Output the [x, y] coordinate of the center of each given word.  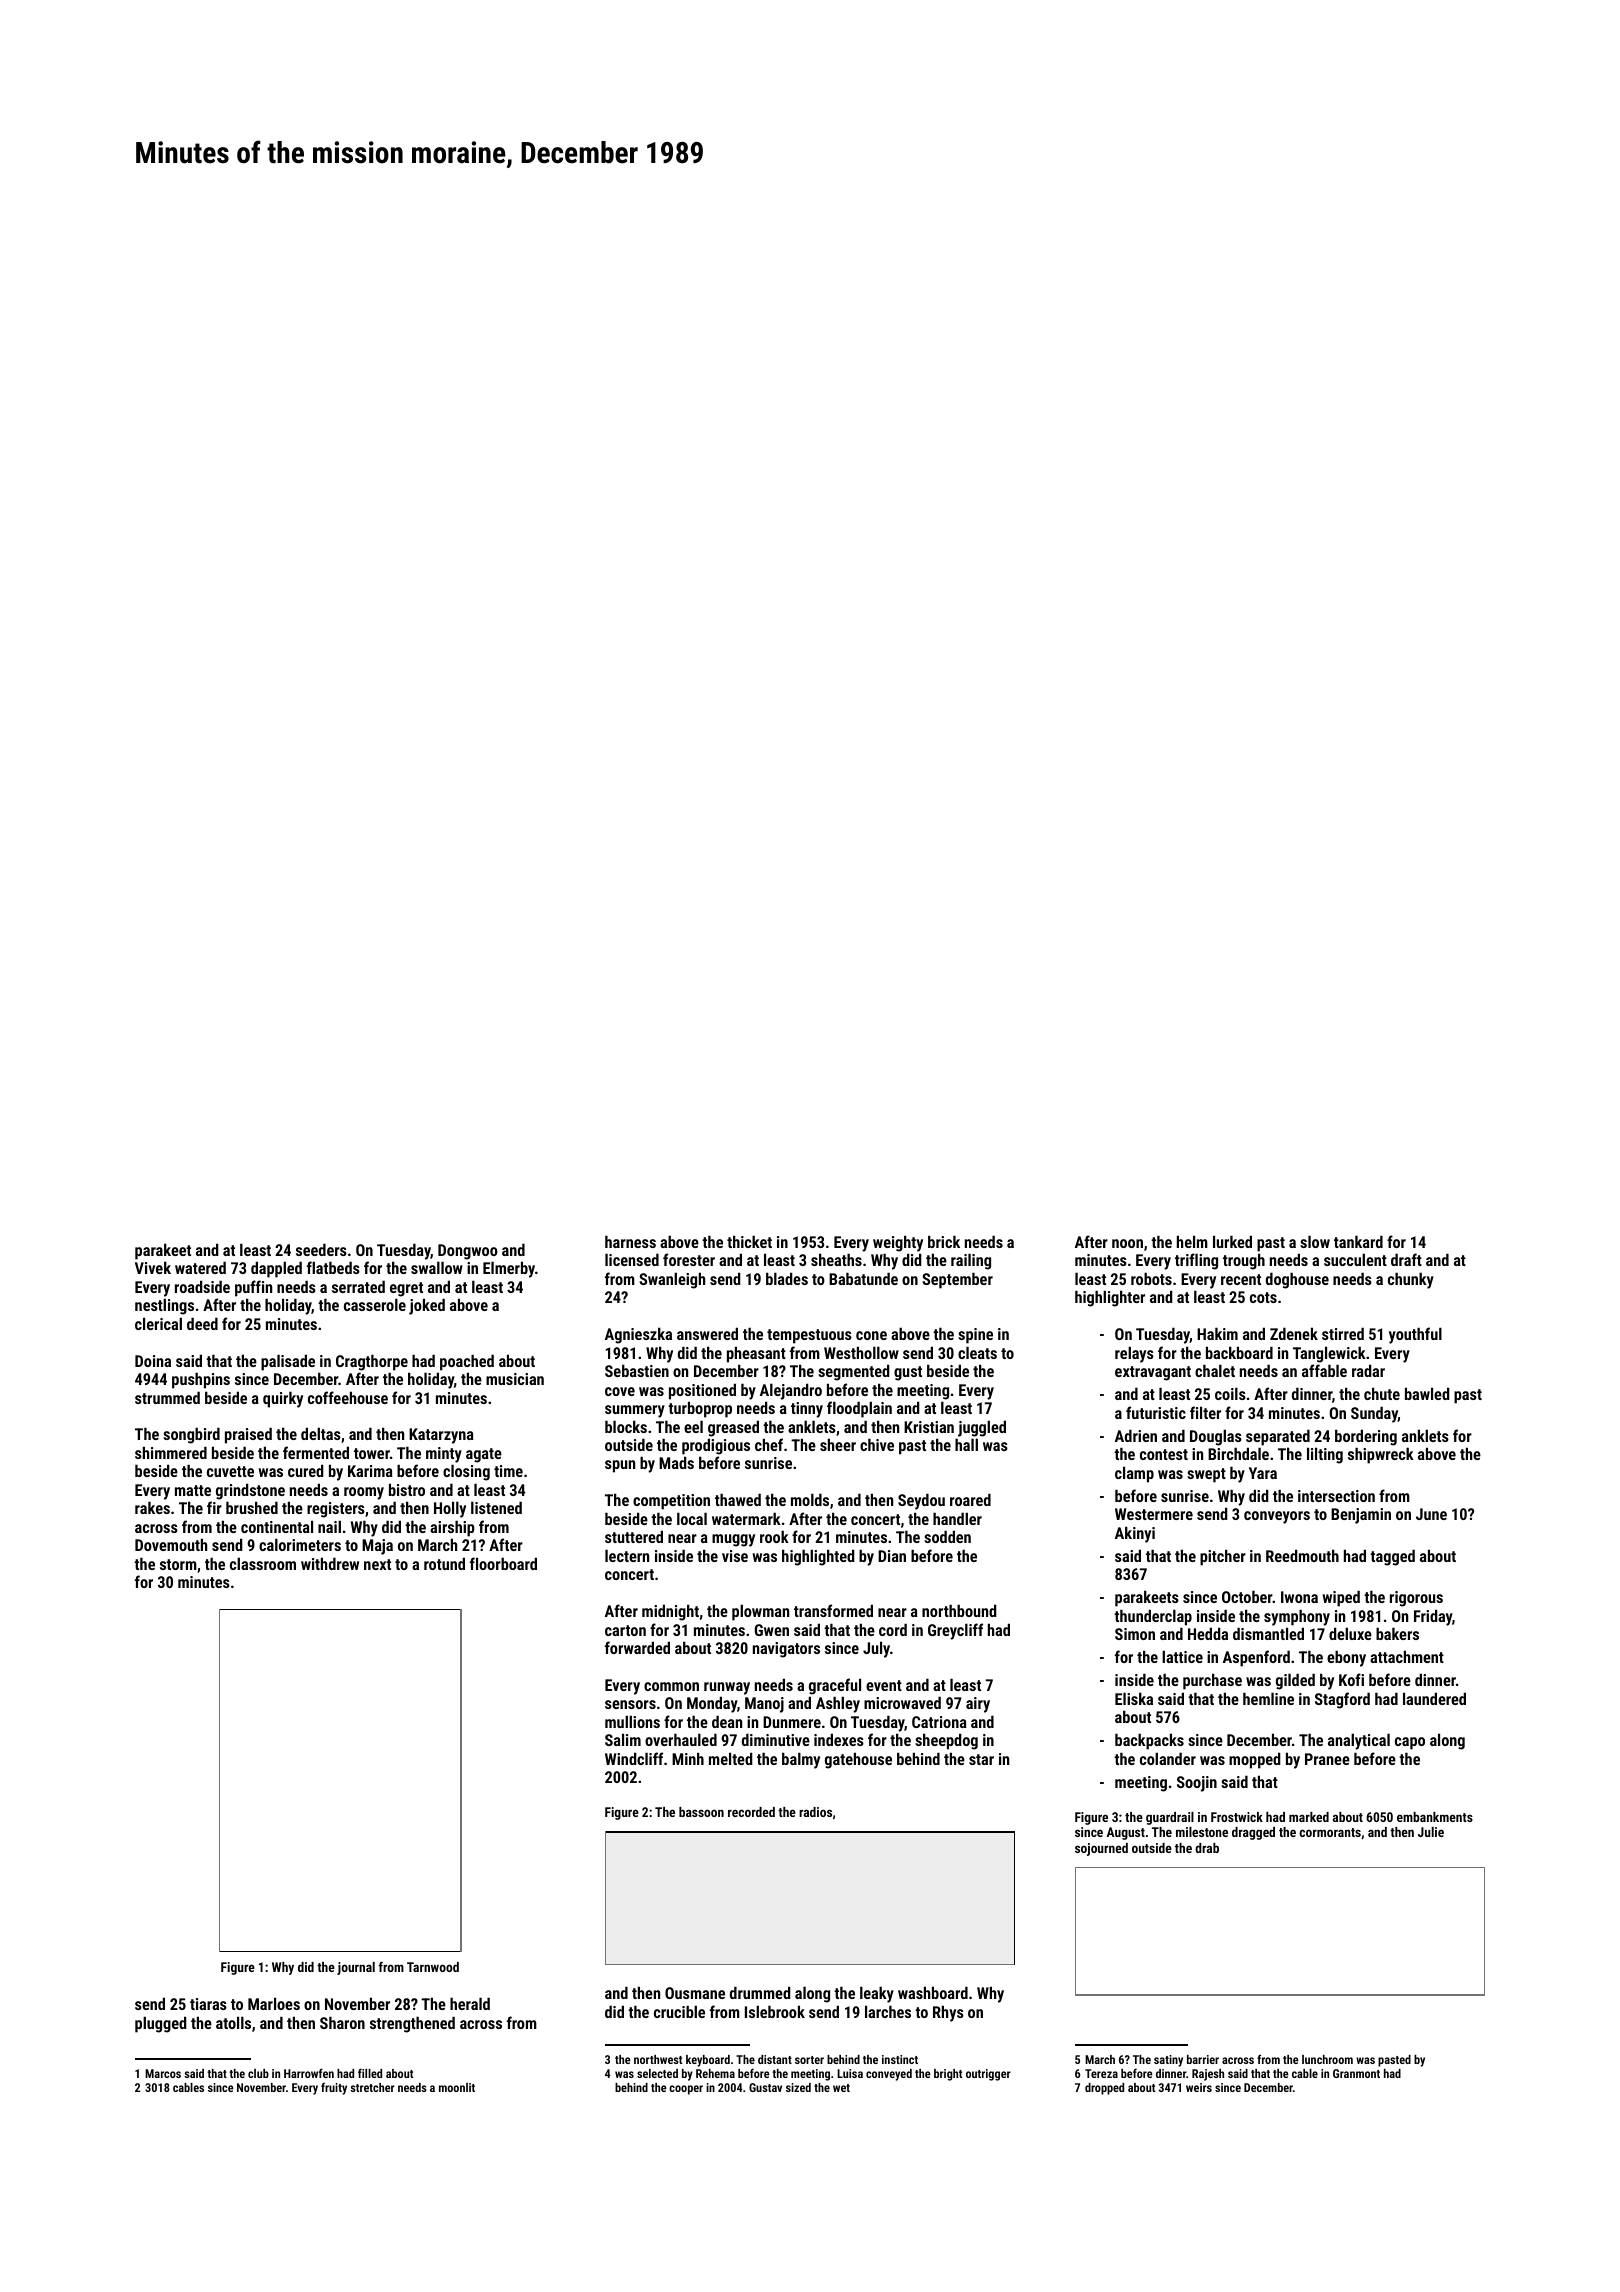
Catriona [939, 1722]
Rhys [948, 2013]
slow [1315, 1241]
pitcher [1223, 1557]
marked [1309, 1817]
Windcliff [634, 1758]
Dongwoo [468, 1252]
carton [625, 1630]
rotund [444, 1563]
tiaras [208, 2004]
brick [944, 1241]
